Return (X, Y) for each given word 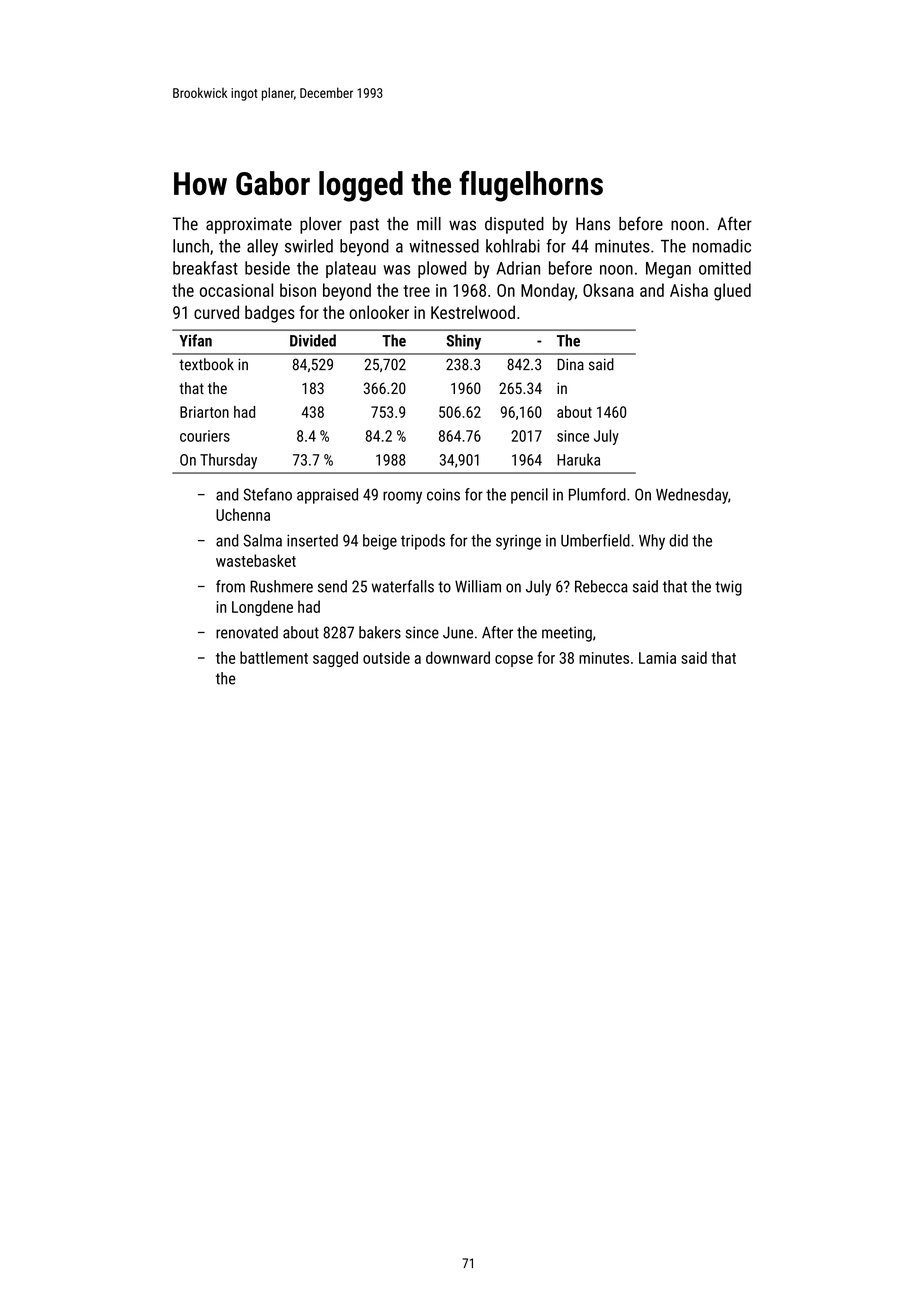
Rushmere (281, 586)
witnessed (444, 246)
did (678, 540)
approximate (249, 225)
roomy (402, 497)
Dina (570, 364)
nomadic (722, 246)
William (478, 586)
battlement (274, 657)
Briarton (204, 412)
